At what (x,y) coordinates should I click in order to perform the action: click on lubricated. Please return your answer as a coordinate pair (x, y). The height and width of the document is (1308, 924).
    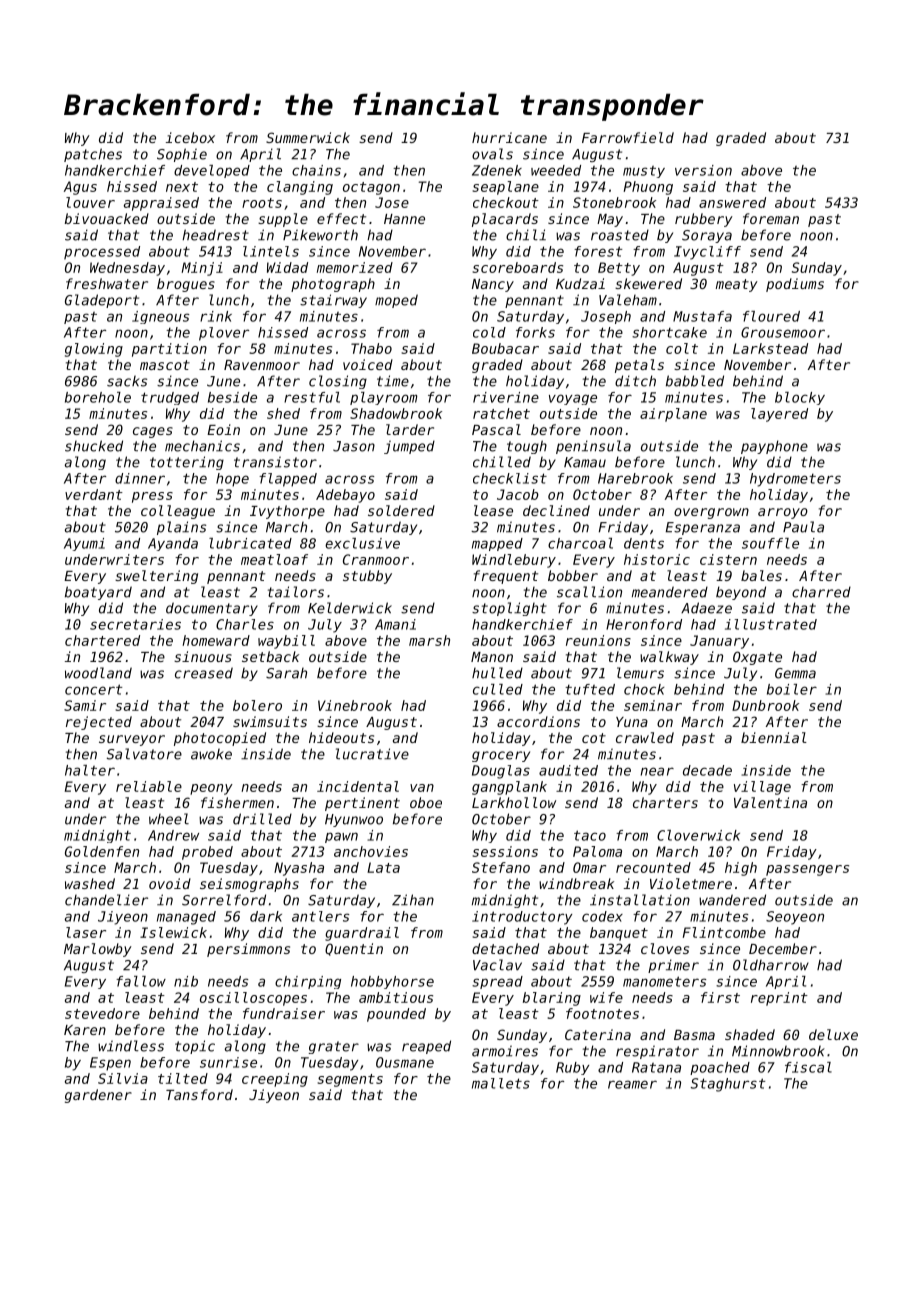
    Looking at the image, I should click on (250, 543).
